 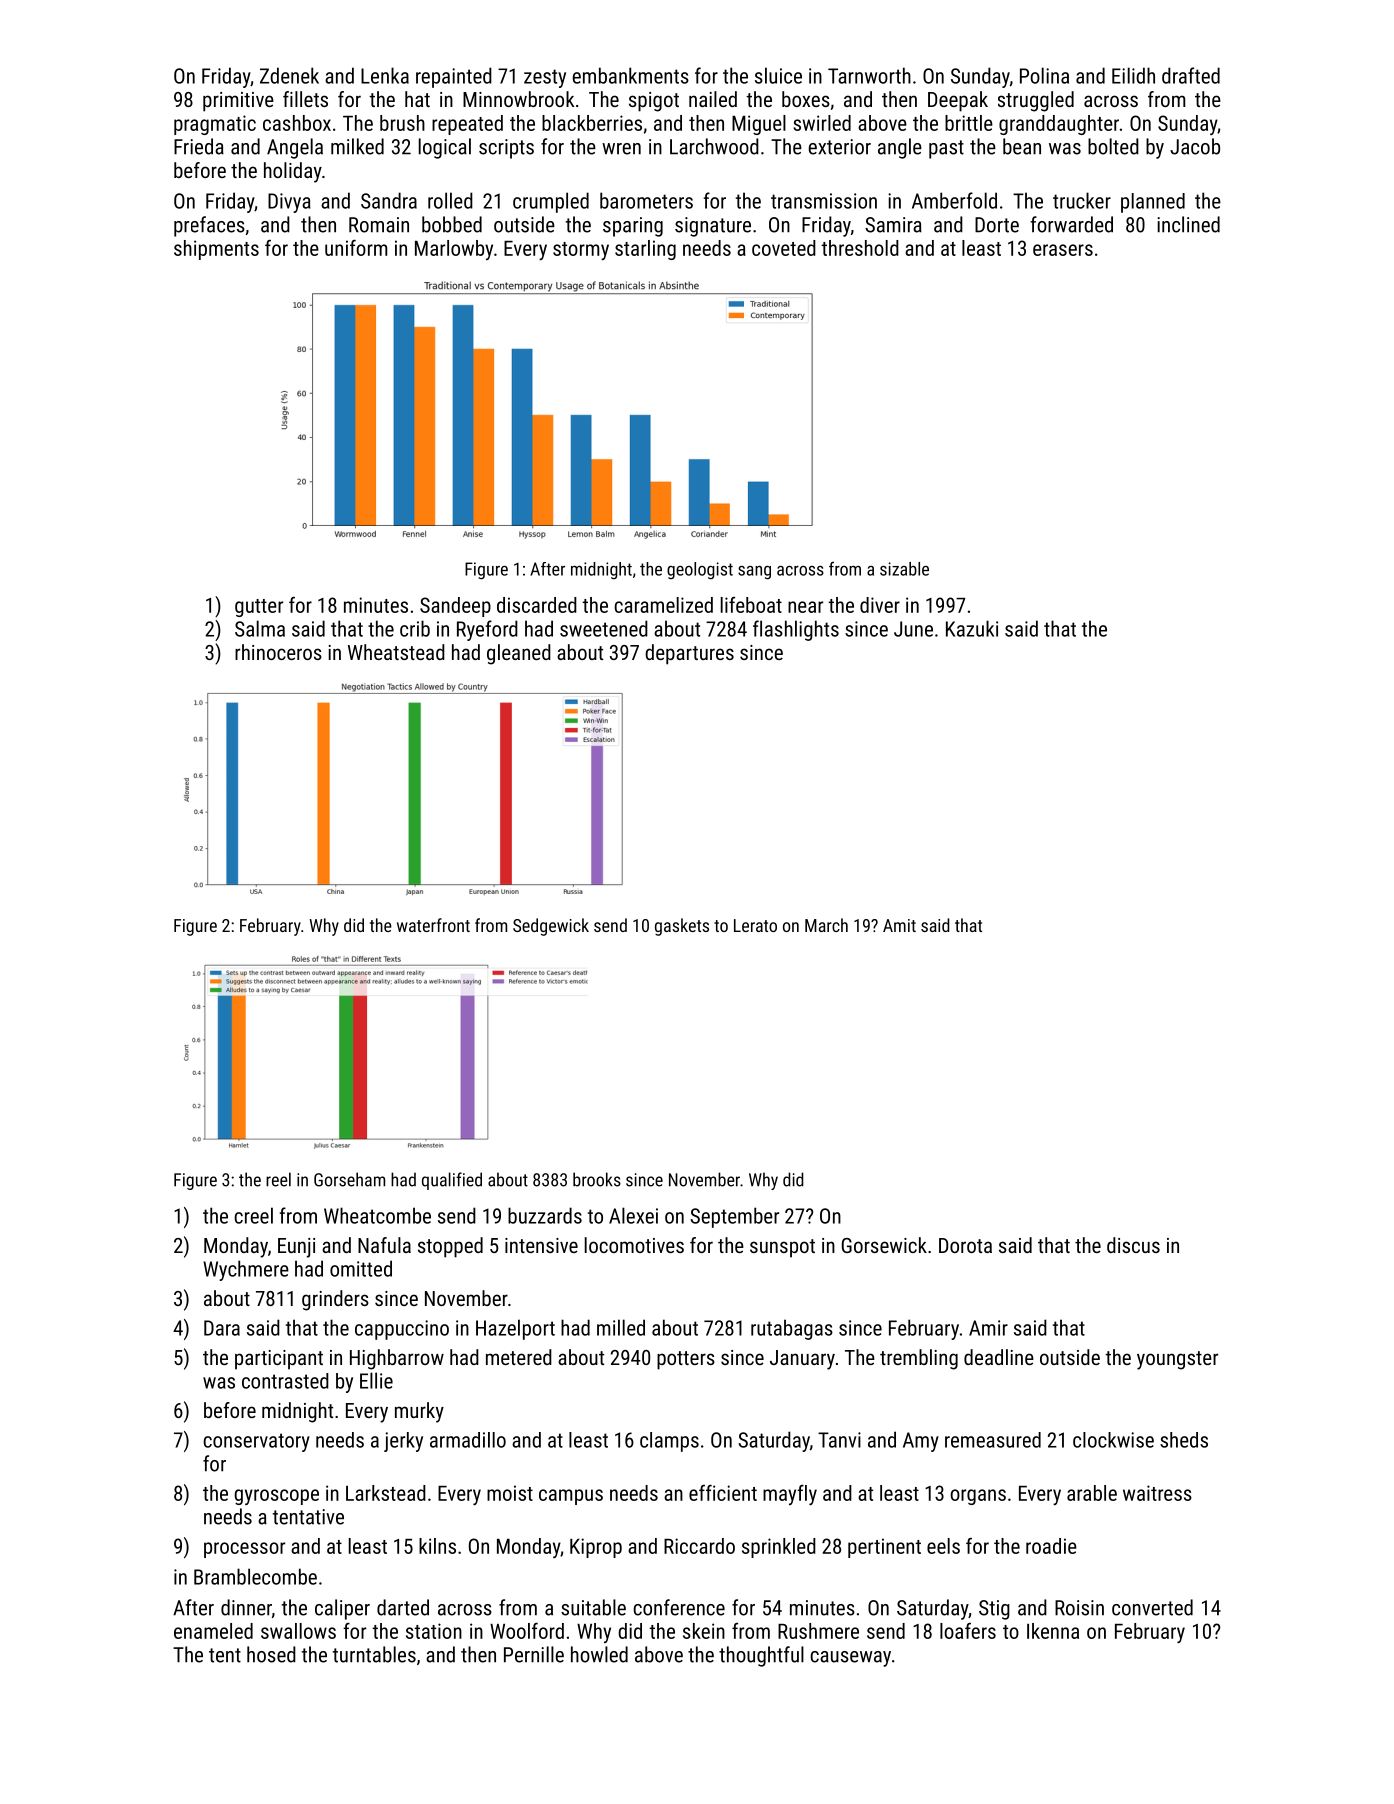 What do you see at coordinates (778, 75) in the screenshot?
I see `sluice` at bounding box center [778, 75].
